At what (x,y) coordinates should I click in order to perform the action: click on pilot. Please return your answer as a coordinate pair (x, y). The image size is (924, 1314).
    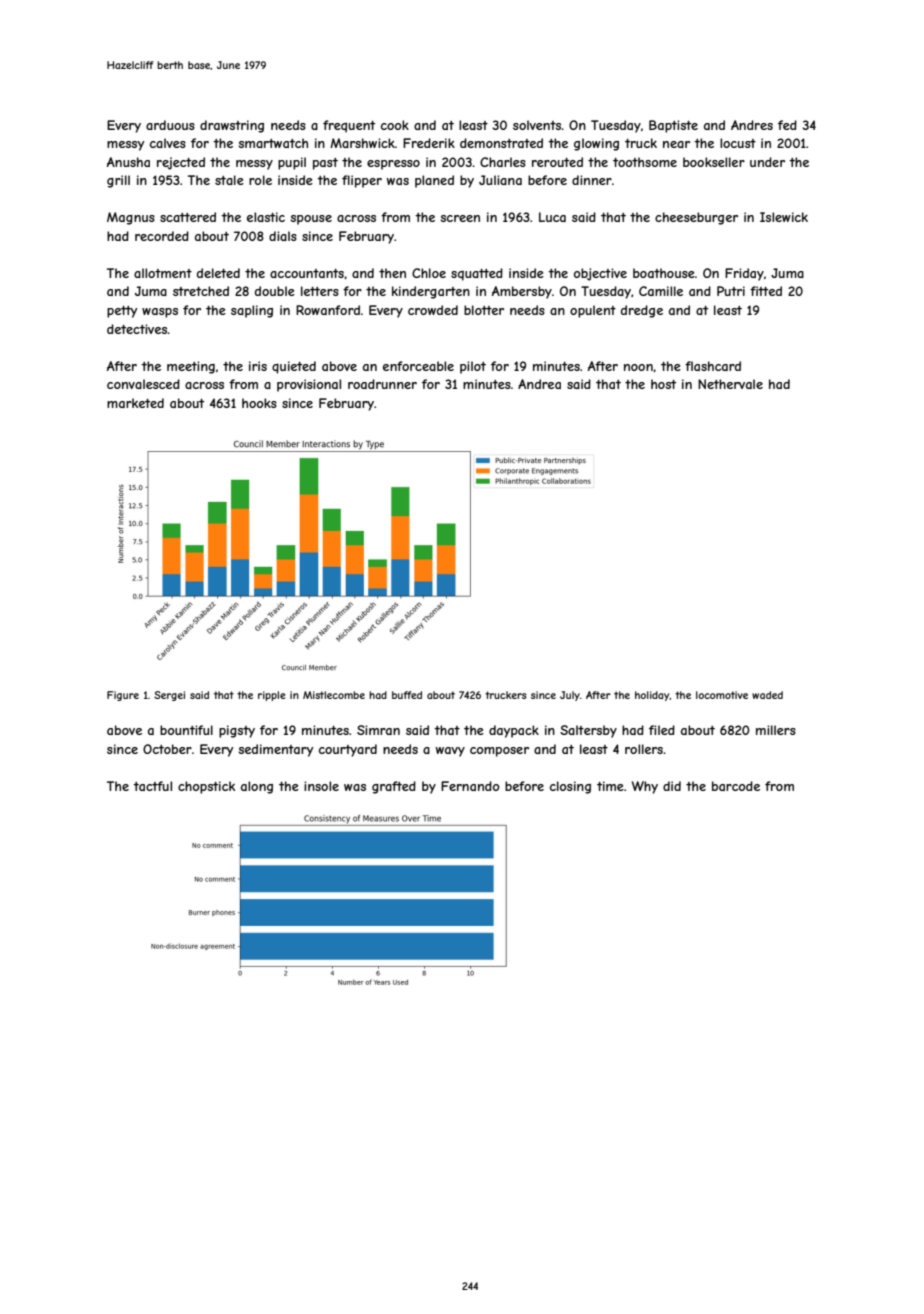
    Looking at the image, I should click on (473, 367).
